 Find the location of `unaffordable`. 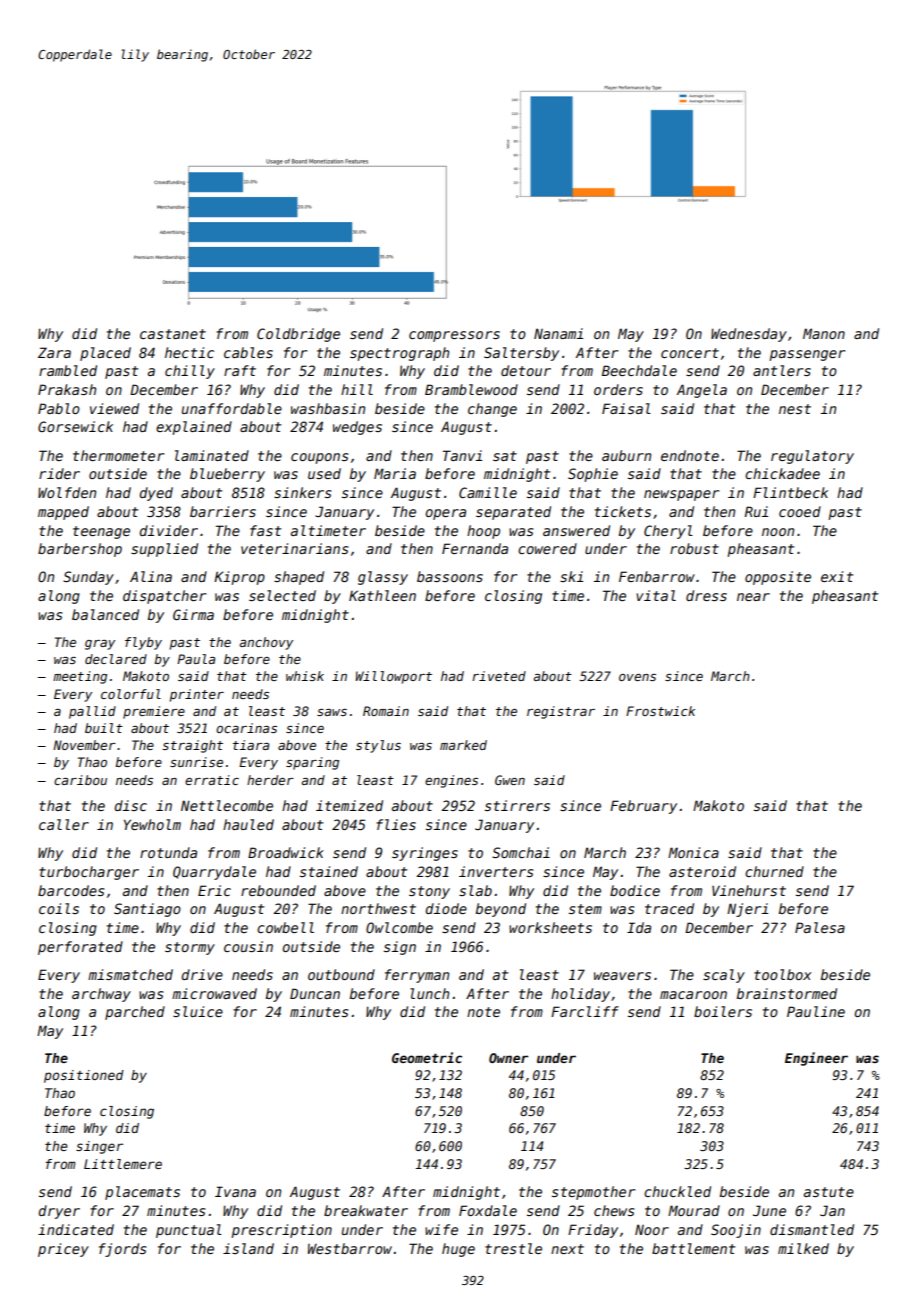

unaffordable is located at coordinates (232, 408).
